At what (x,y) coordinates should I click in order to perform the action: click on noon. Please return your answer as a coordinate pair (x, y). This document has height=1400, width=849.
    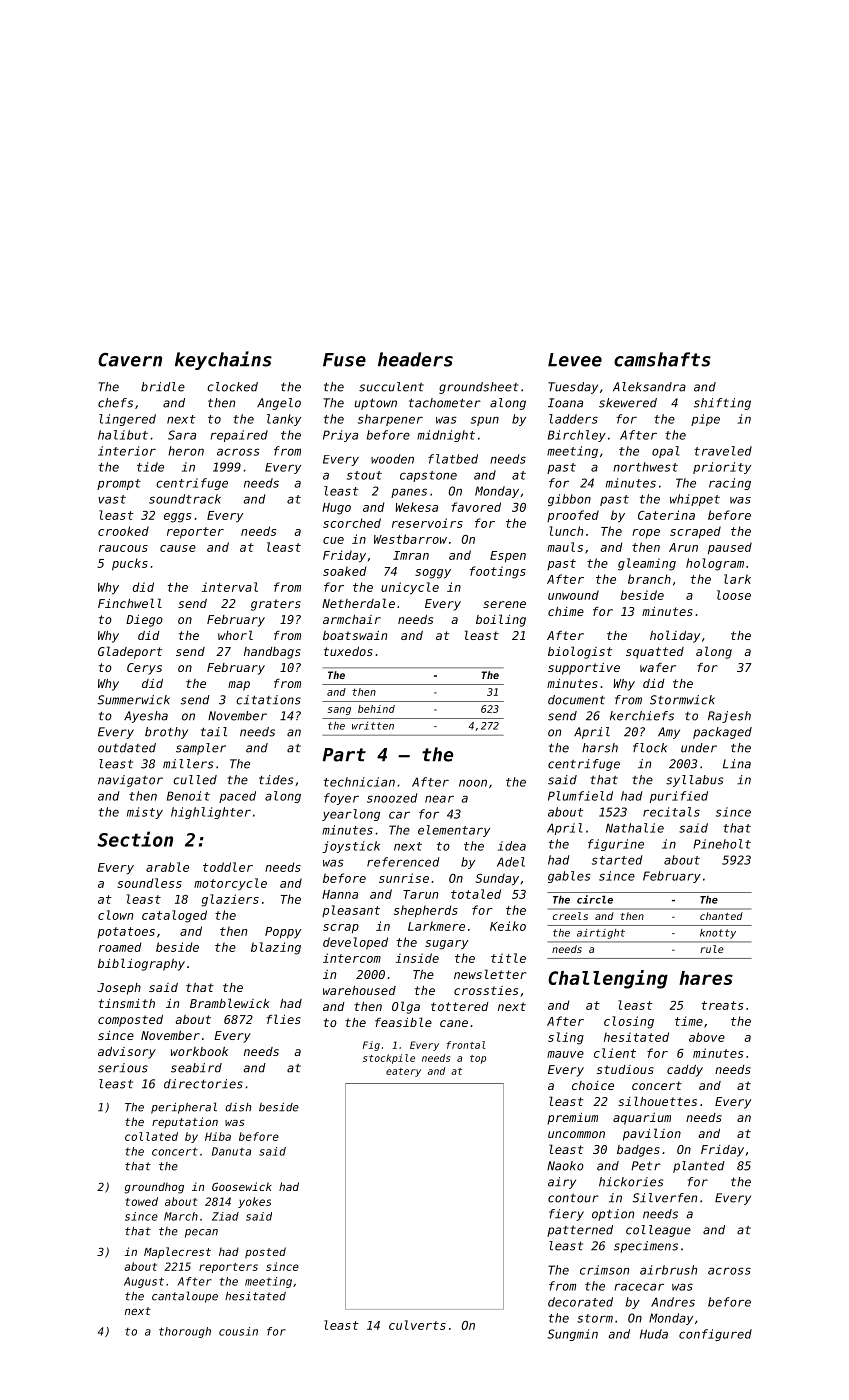
    Looking at the image, I should click on (473, 783).
